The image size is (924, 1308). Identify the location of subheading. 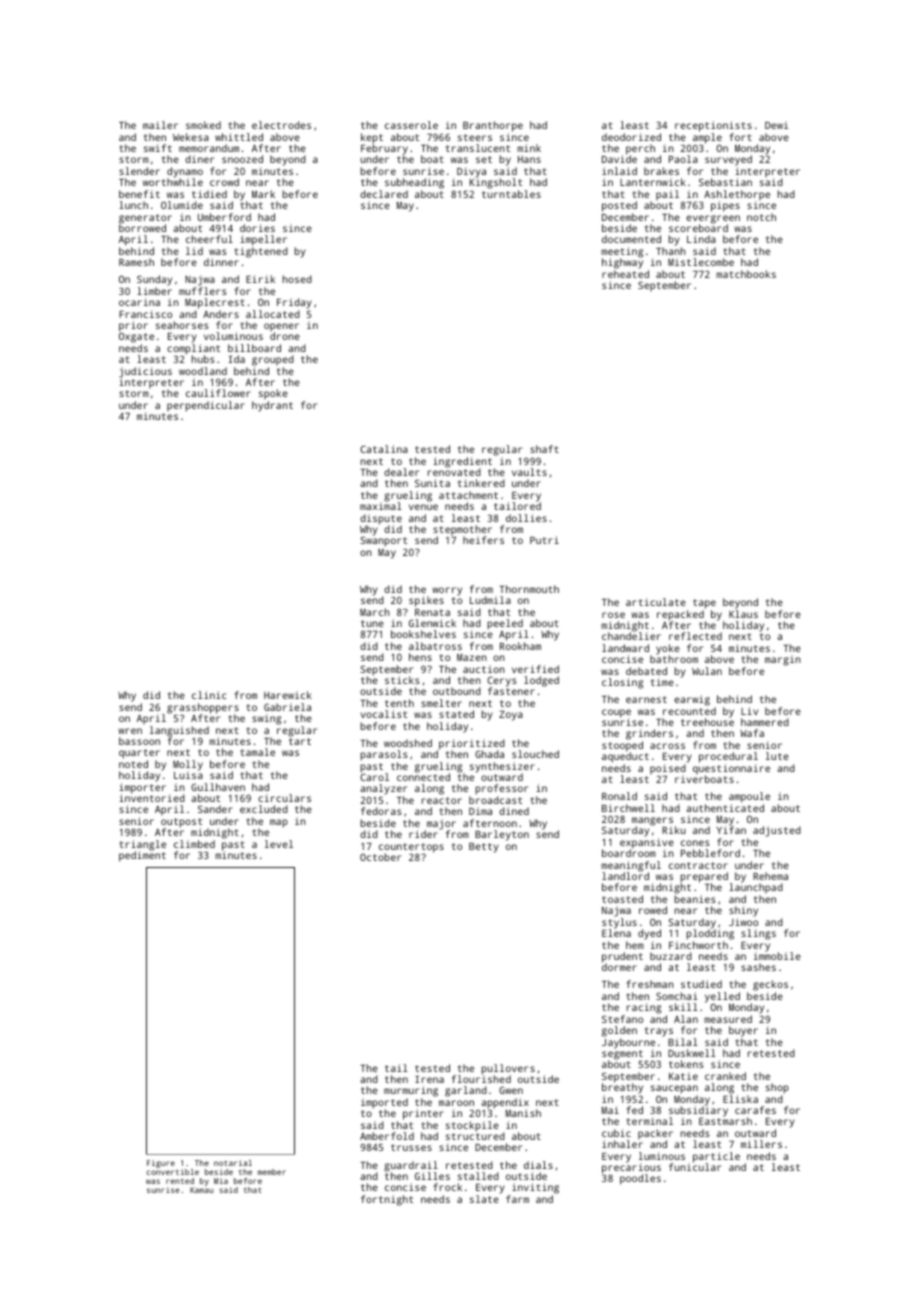
(414, 183).
